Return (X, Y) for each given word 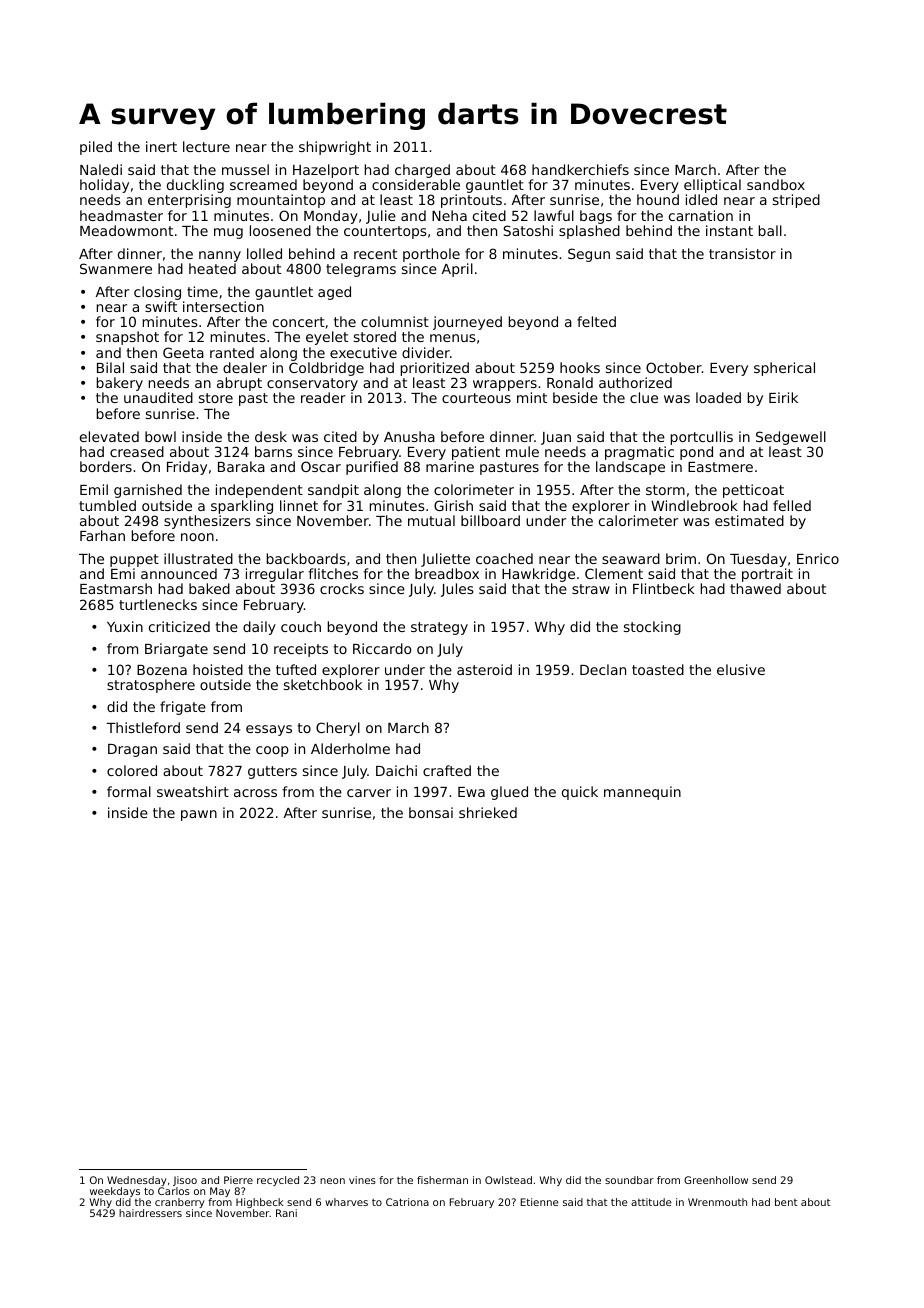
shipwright (335, 148)
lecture (206, 146)
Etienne (539, 1202)
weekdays (115, 1192)
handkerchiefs (580, 169)
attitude (651, 1202)
